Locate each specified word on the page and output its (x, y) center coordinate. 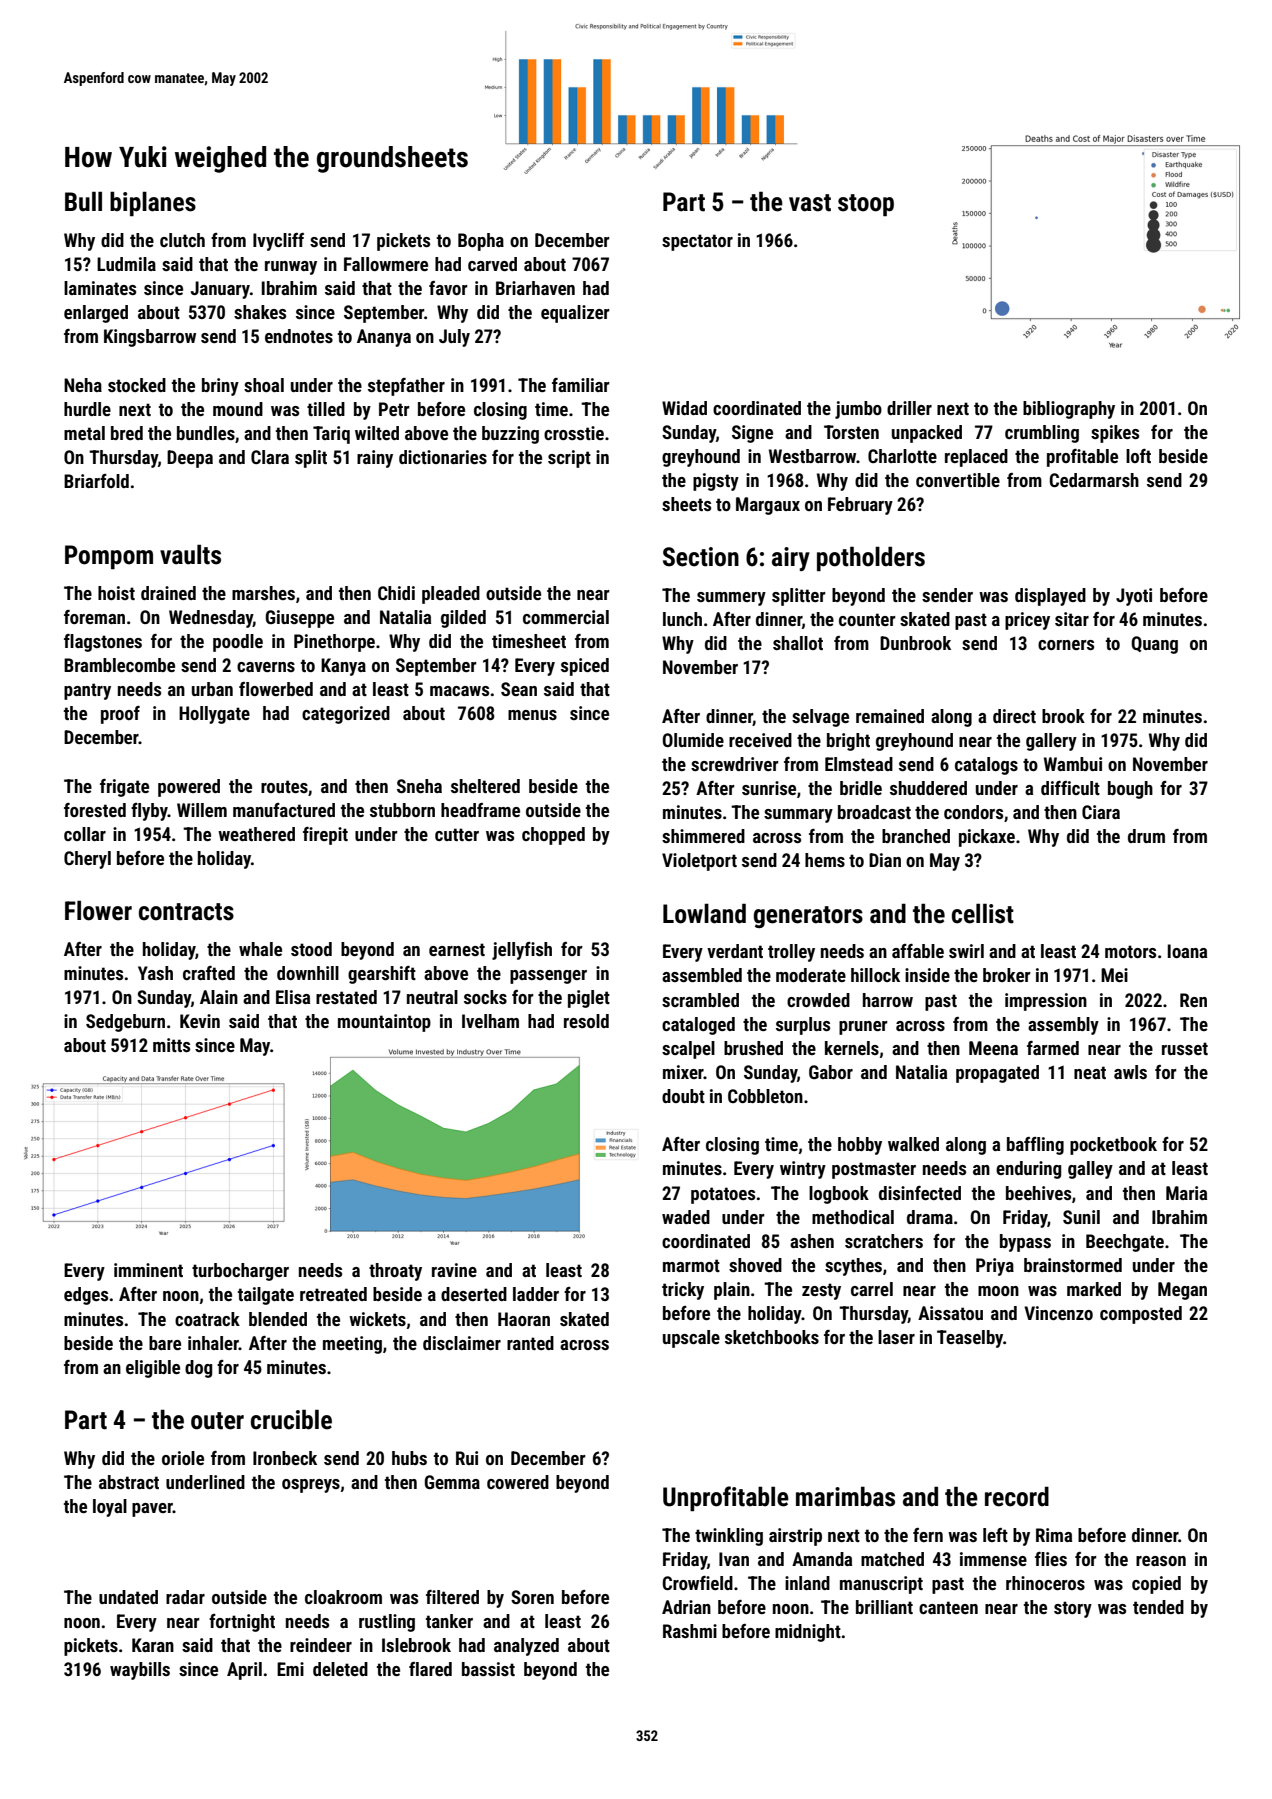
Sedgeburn (125, 1023)
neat (1090, 1072)
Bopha (481, 242)
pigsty (716, 482)
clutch (182, 240)
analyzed (526, 1647)
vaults (190, 554)
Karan (153, 1645)
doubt (683, 1096)
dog (198, 1369)
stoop (866, 205)
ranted (530, 1343)
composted (1141, 1315)
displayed (1050, 597)
